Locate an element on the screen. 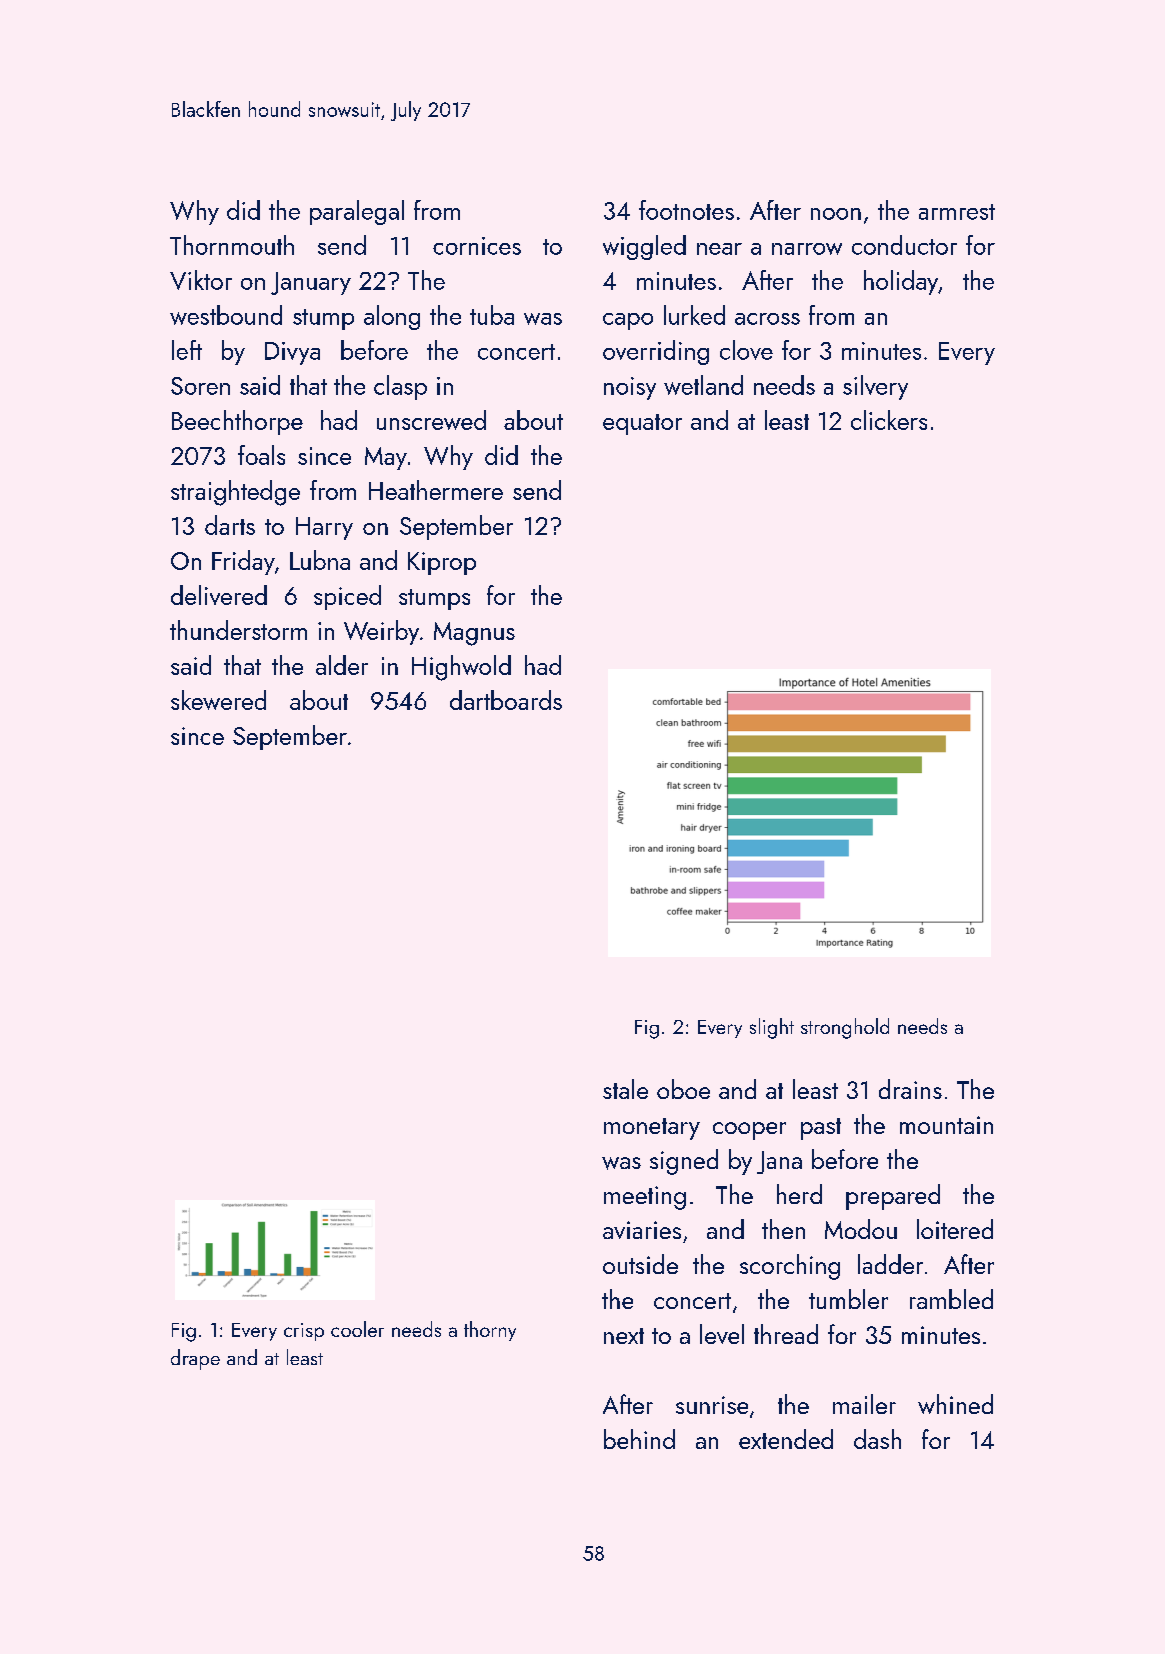  clickers is located at coordinates (889, 420).
